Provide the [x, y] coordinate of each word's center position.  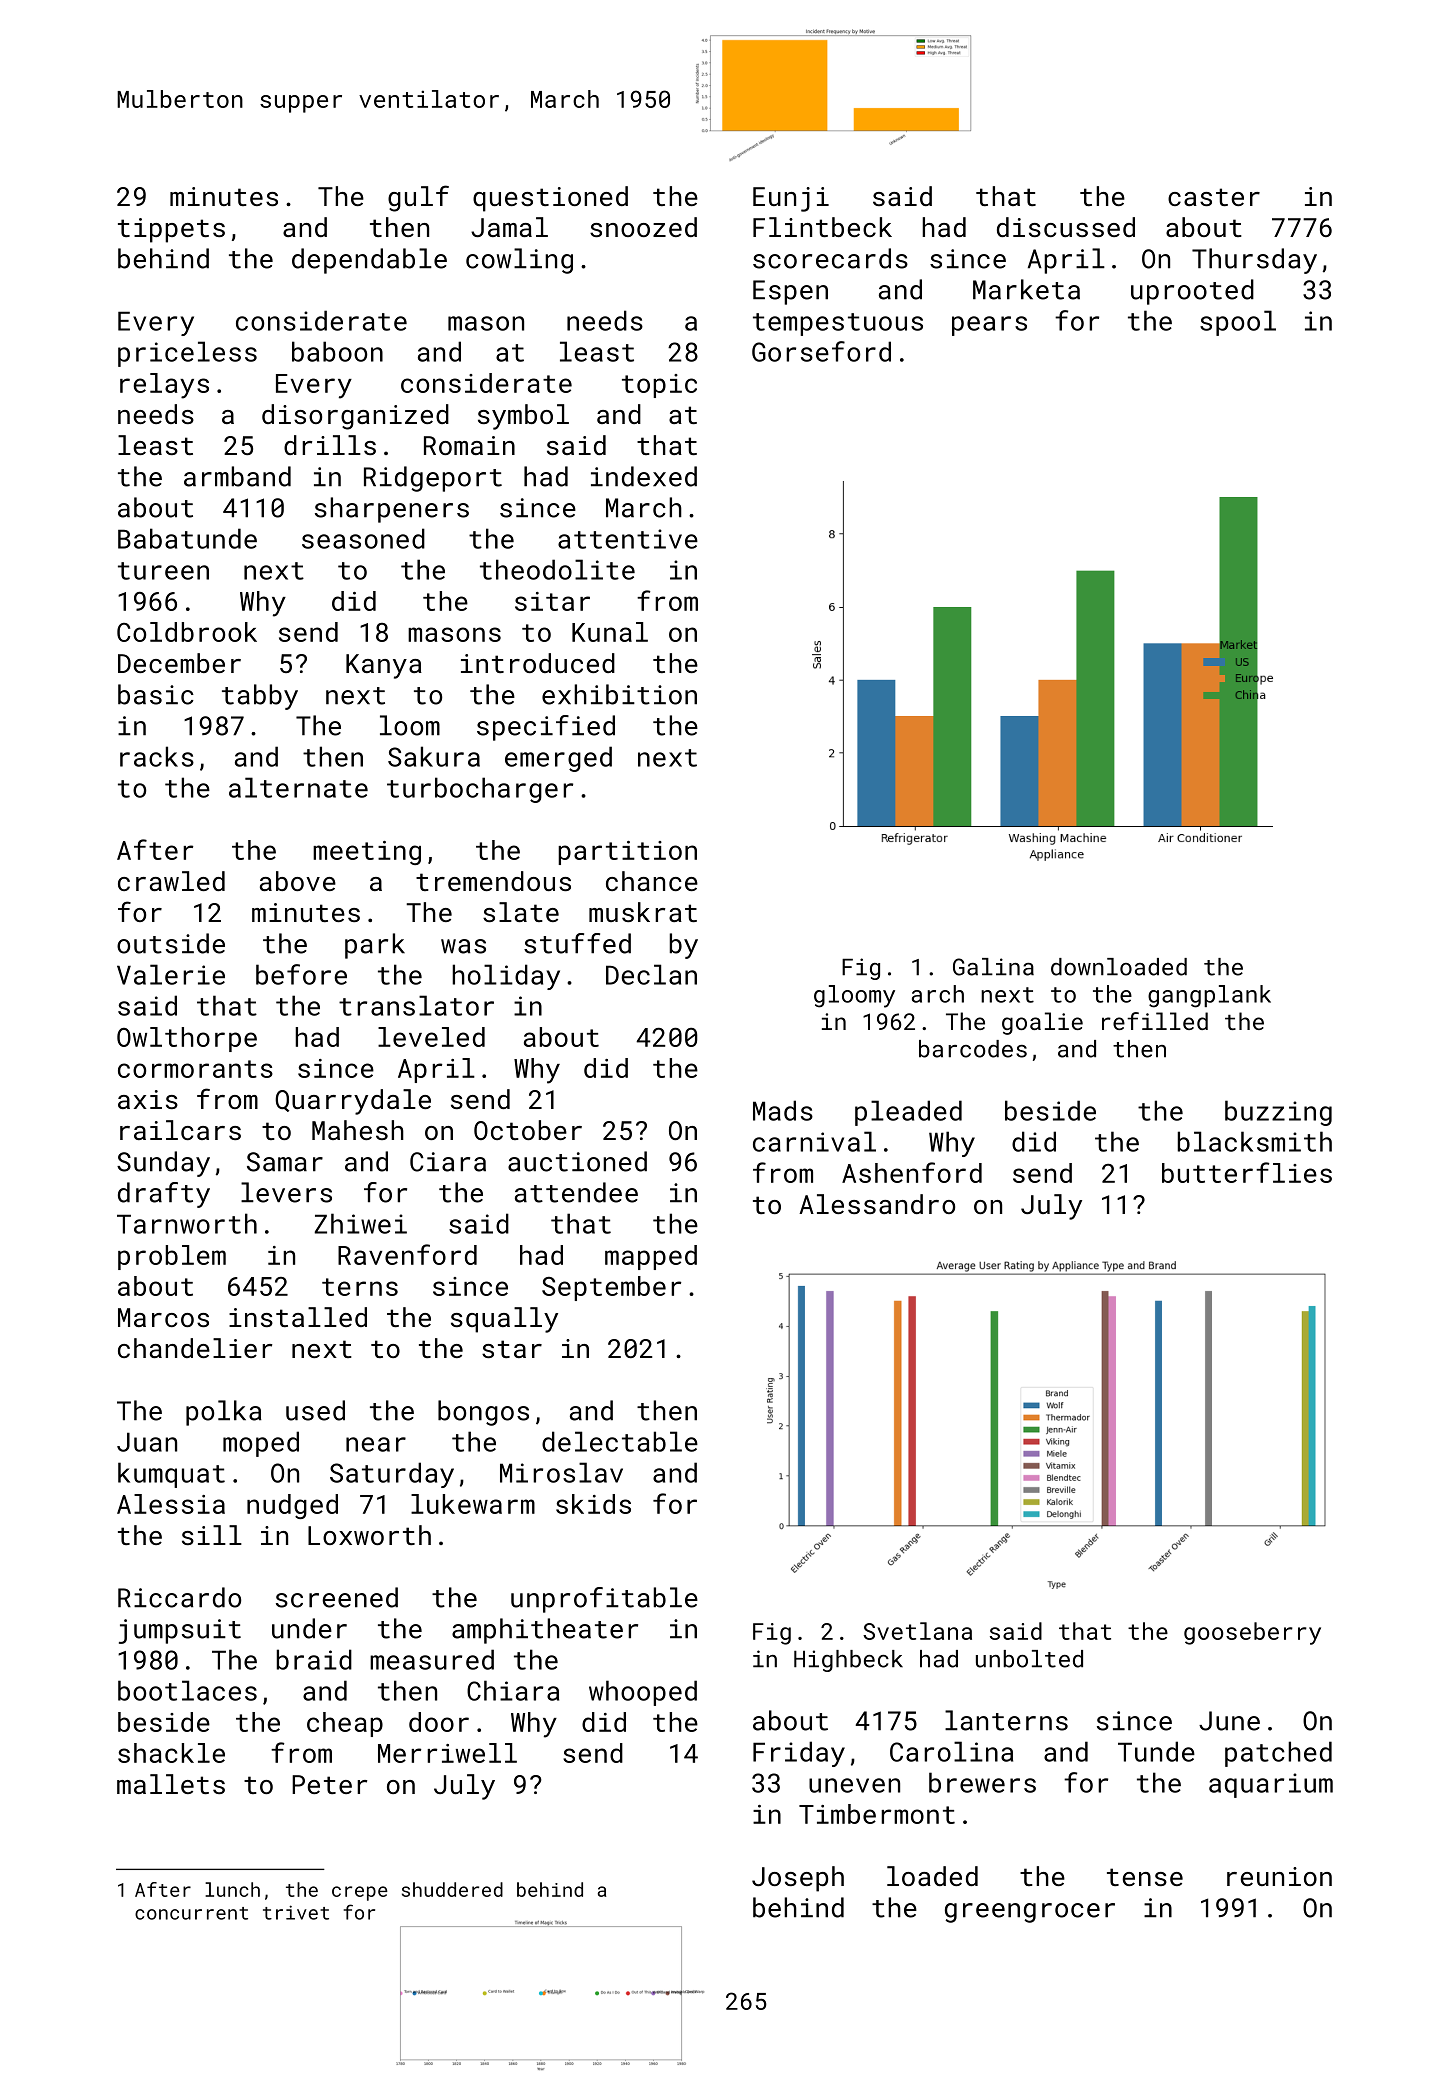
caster [1214, 197]
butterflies [1247, 1172]
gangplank [1209, 996]
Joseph [798, 1879]
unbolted [1029, 1659]
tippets [171, 230]
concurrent [191, 1913]
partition [627, 853]
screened [337, 1597]
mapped [651, 1257]
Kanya [384, 666]
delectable [620, 1441]
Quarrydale [353, 1102]
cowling [519, 261]
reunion [1279, 1876]
